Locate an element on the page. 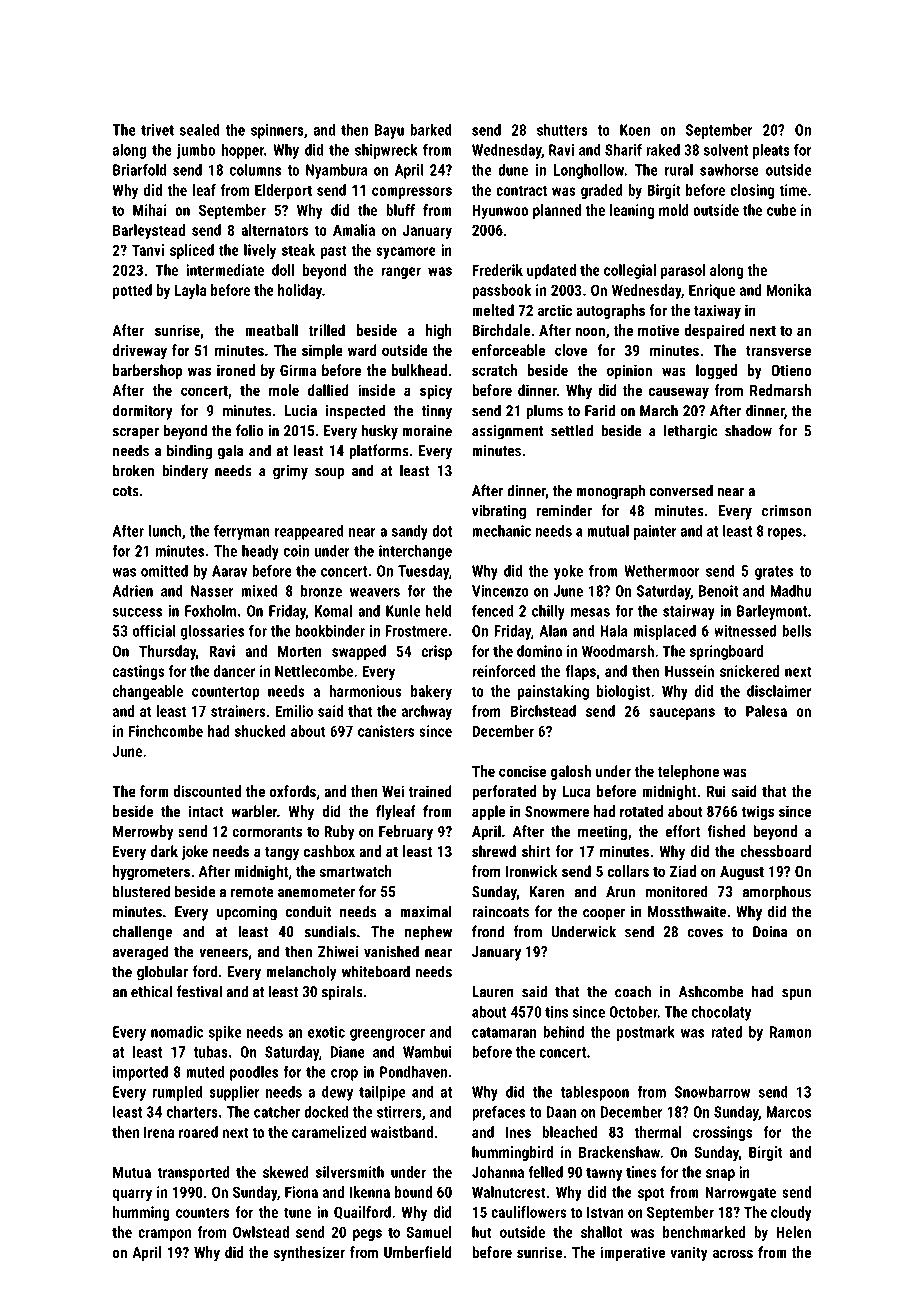 The width and height of the document is (924, 1308). Owlstead is located at coordinates (261, 1232).
